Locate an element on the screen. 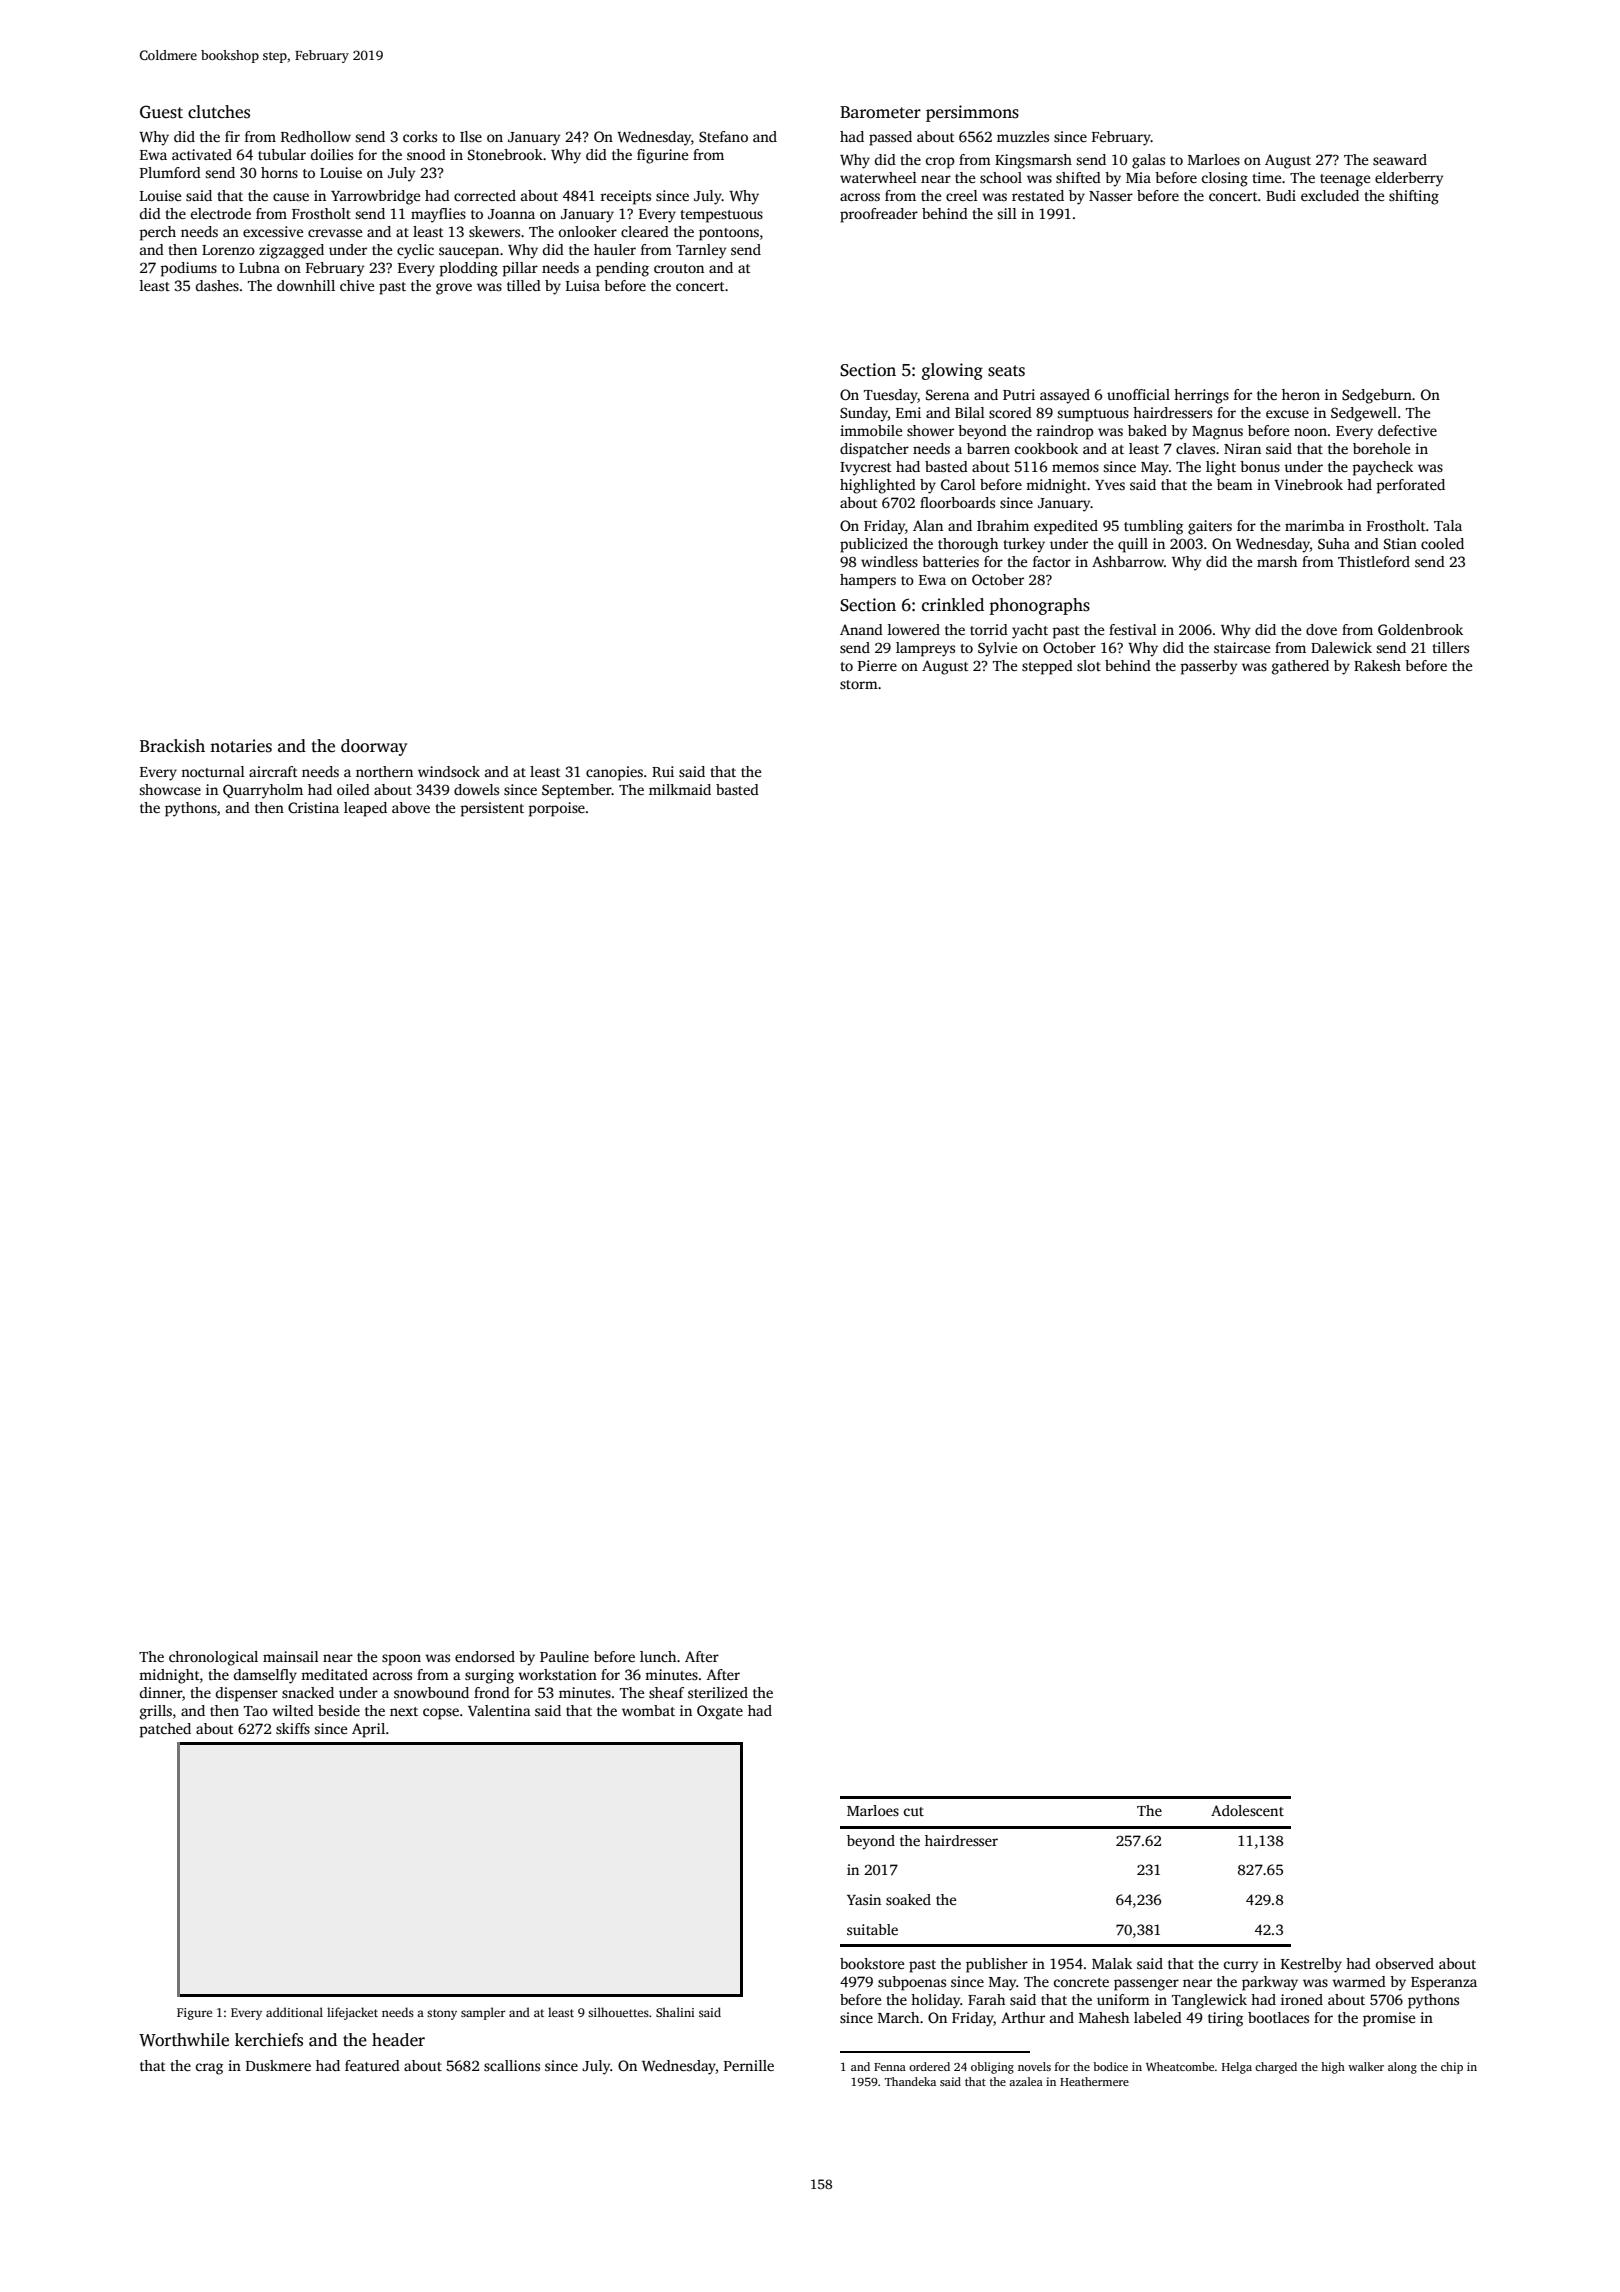 The width and height of the screenshot is (1620, 2292). milkmaid is located at coordinates (680, 789).
